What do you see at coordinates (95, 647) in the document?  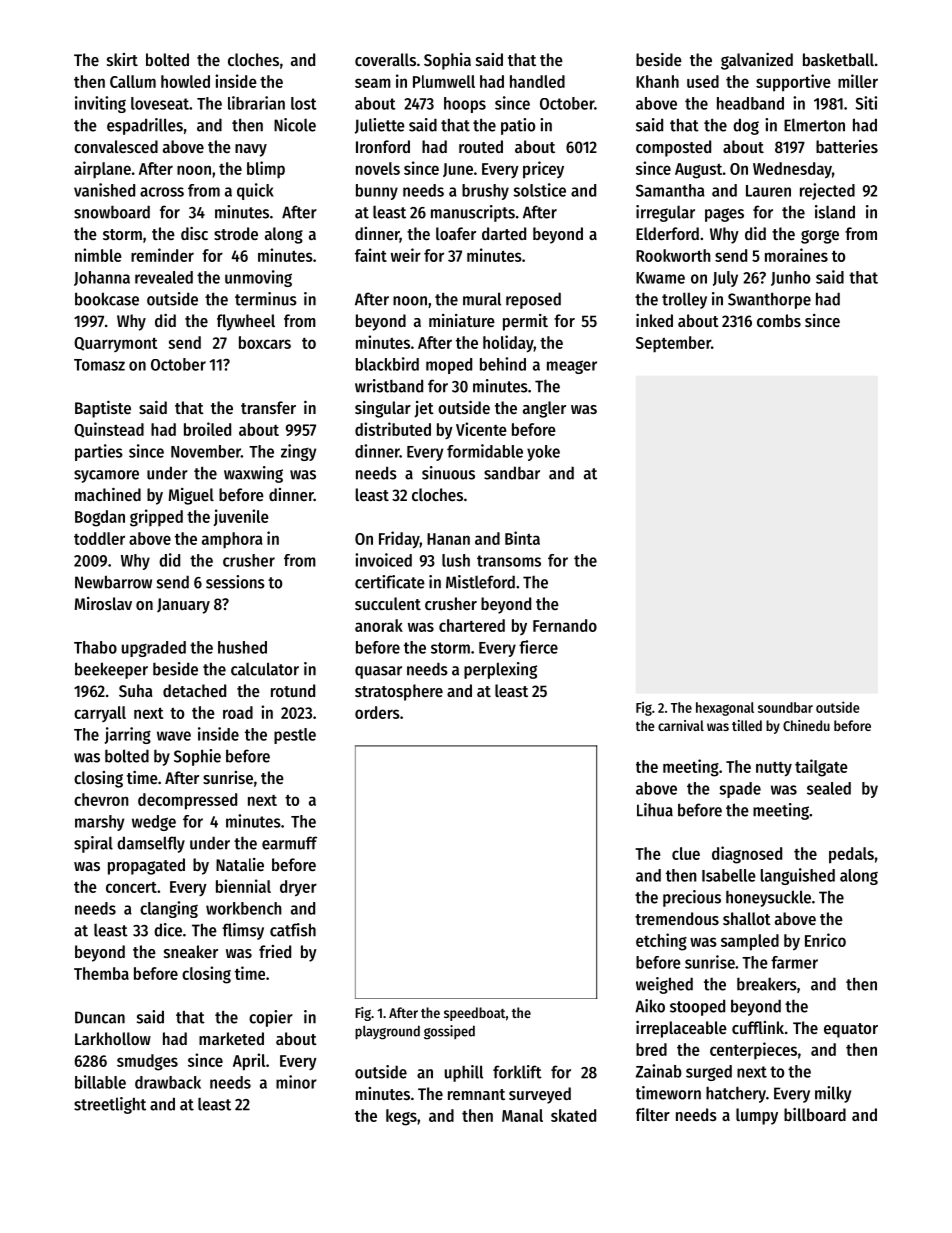 I see `Thabo` at bounding box center [95, 647].
